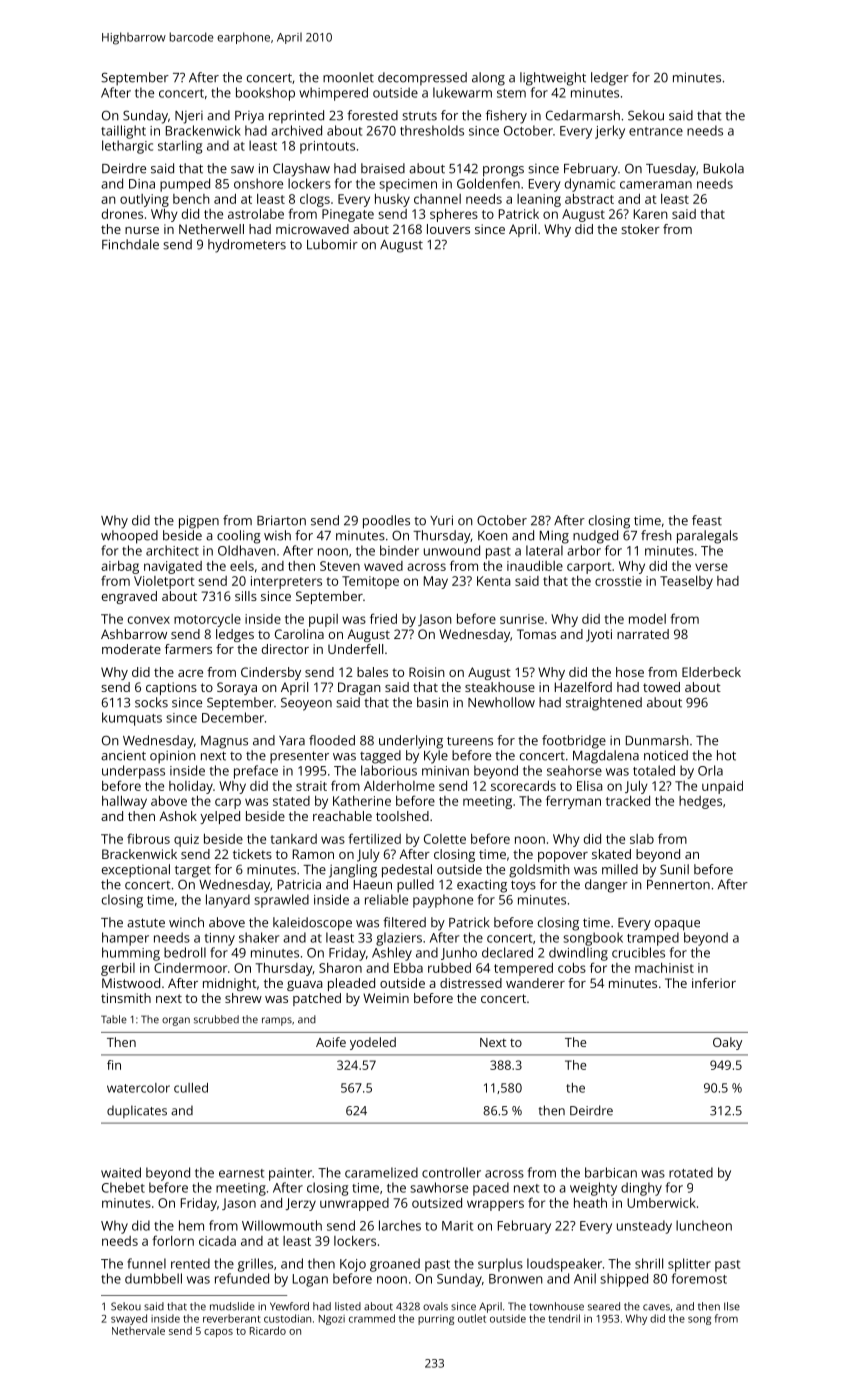 The image size is (849, 1400). What do you see at coordinates (185, 185) in the document?
I see `pumped` at bounding box center [185, 185].
